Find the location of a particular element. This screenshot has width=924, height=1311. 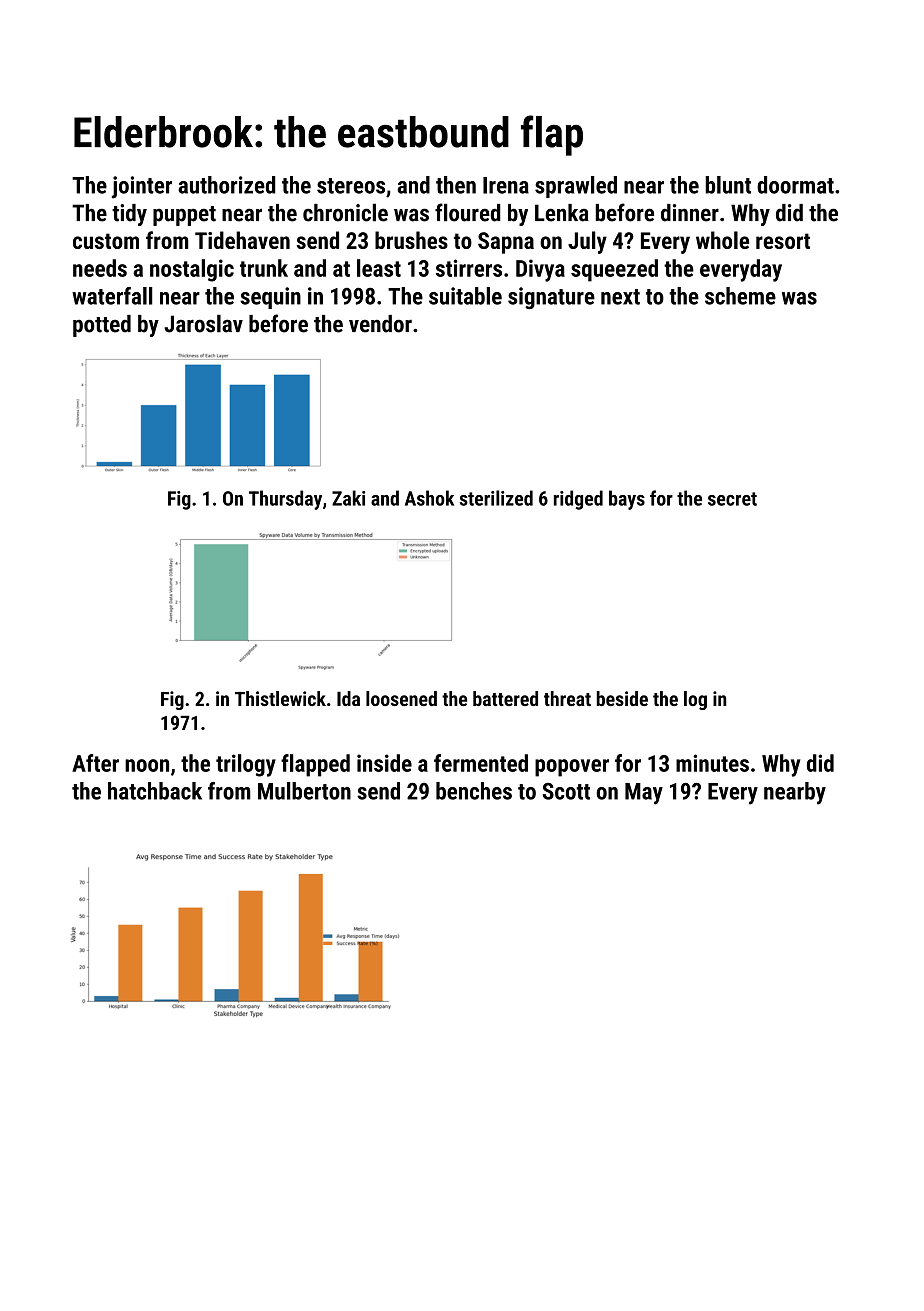

inside is located at coordinates (384, 763).
